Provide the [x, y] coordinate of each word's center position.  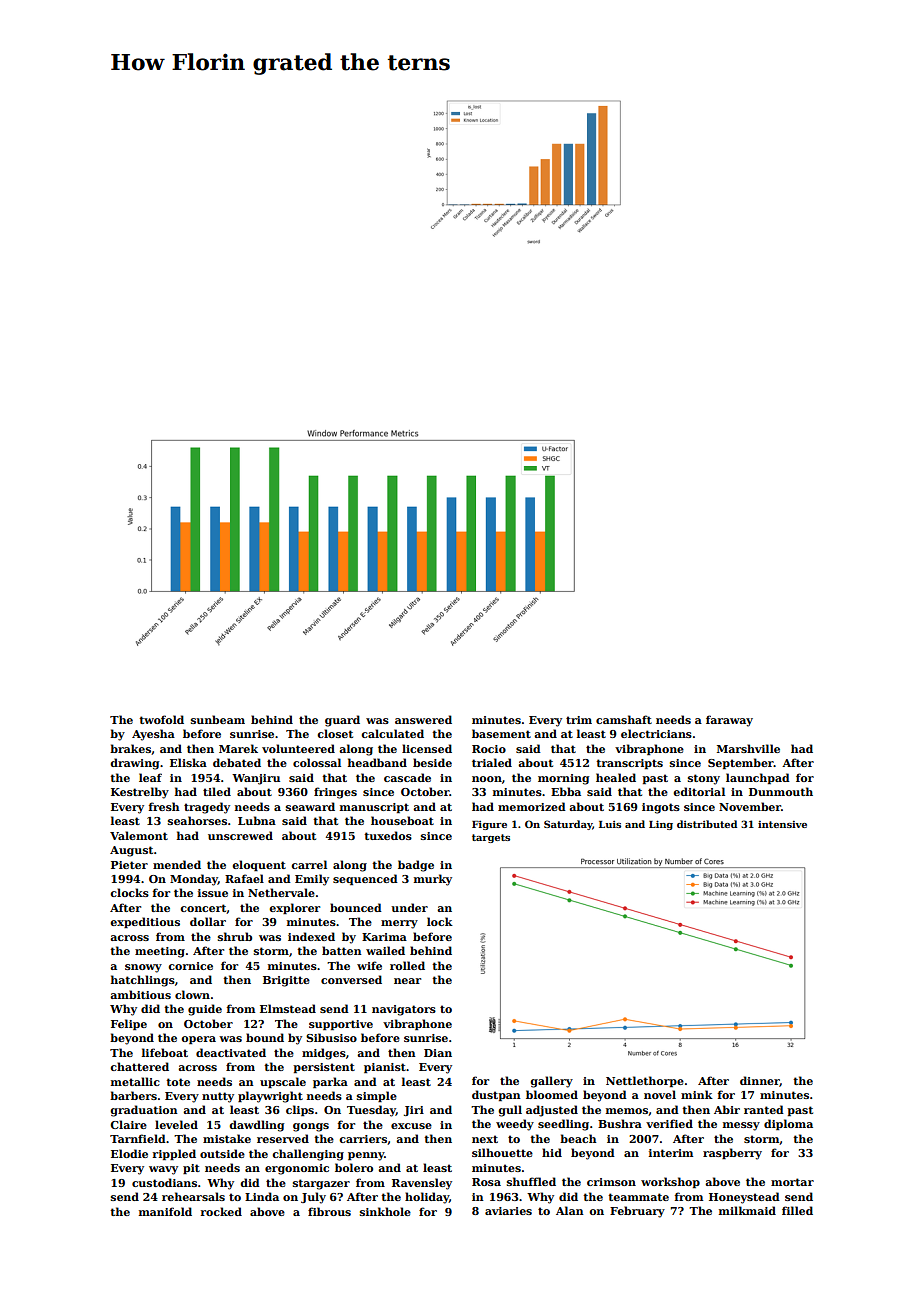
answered [423, 719]
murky [433, 880]
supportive [341, 1025]
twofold [161, 719]
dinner [760, 1081]
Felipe [129, 1024]
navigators [404, 1010]
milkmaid [747, 1210]
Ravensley [422, 1184]
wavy [163, 1170]
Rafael [244, 878]
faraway [729, 721]
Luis [610, 824]
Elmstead [288, 1008]
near [407, 981]
